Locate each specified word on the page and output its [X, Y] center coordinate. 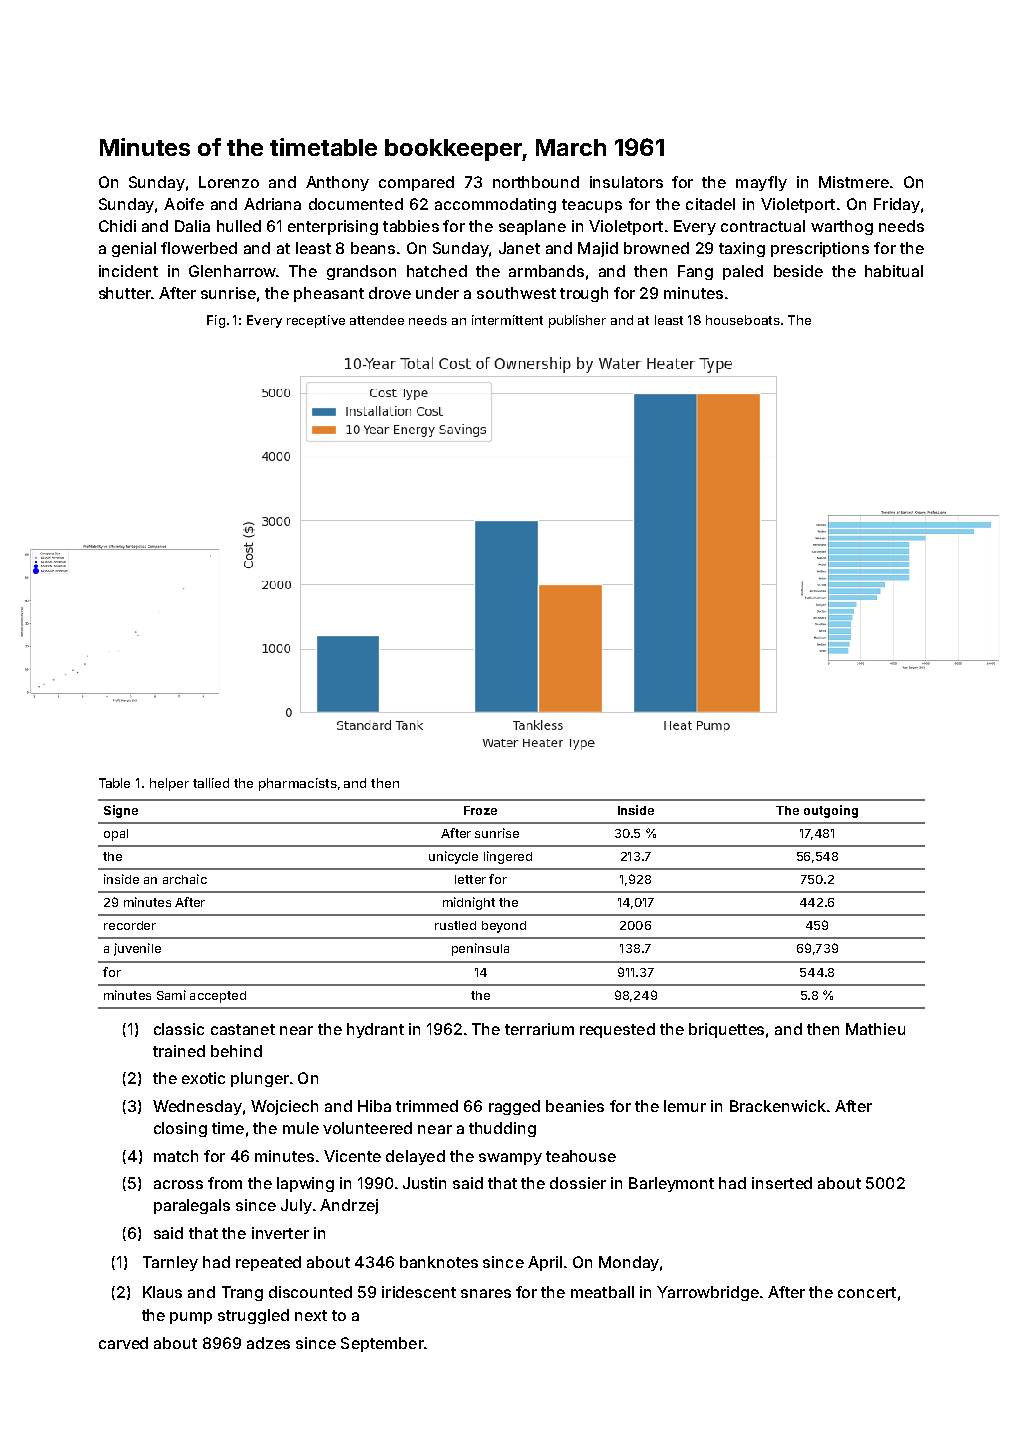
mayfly [761, 183]
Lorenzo [229, 182]
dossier [578, 1183]
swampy [510, 1159]
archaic [185, 879]
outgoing [831, 811]
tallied [211, 783]
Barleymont [671, 1184]
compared [416, 183]
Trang [242, 1293]
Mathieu [875, 1029]
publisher [577, 321]
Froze [480, 810]
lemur [685, 1106]
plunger [260, 1079]
